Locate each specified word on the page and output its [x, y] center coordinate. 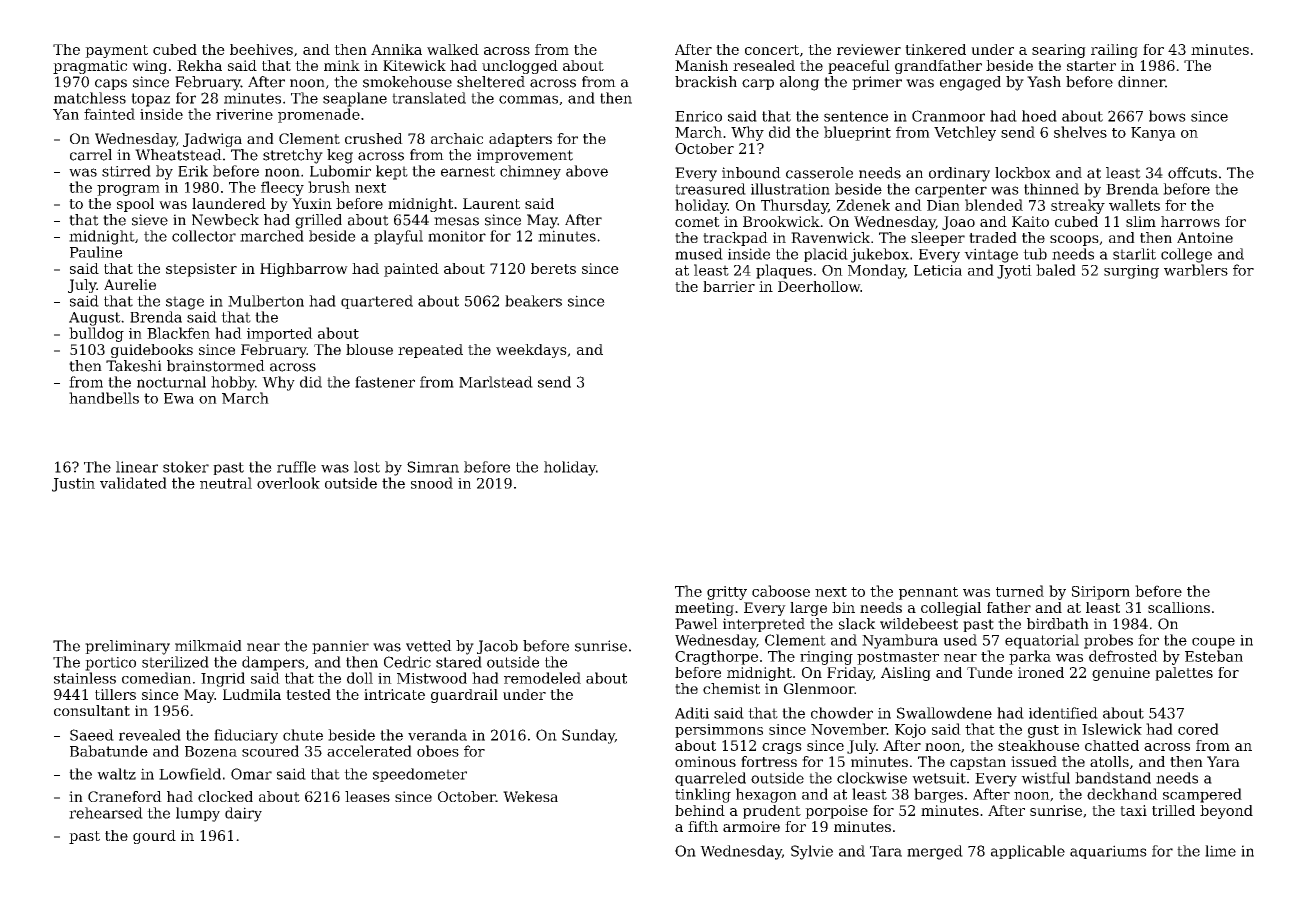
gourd [154, 837]
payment [116, 51]
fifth [703, 826]
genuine [1121, 674]
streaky [1078, 206]
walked [453, 49]
